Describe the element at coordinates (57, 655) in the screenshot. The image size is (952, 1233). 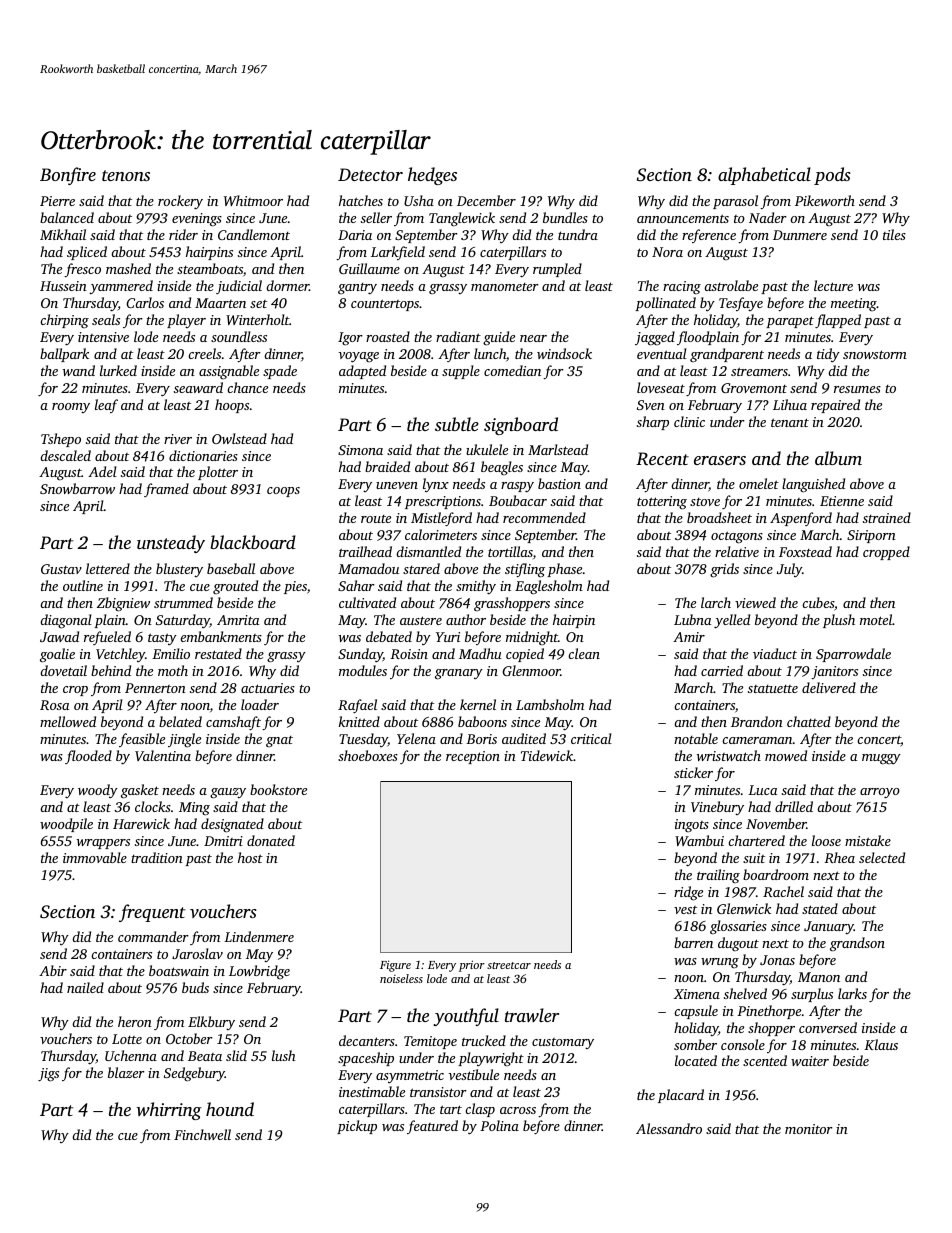
I see `goalie` at that location.
